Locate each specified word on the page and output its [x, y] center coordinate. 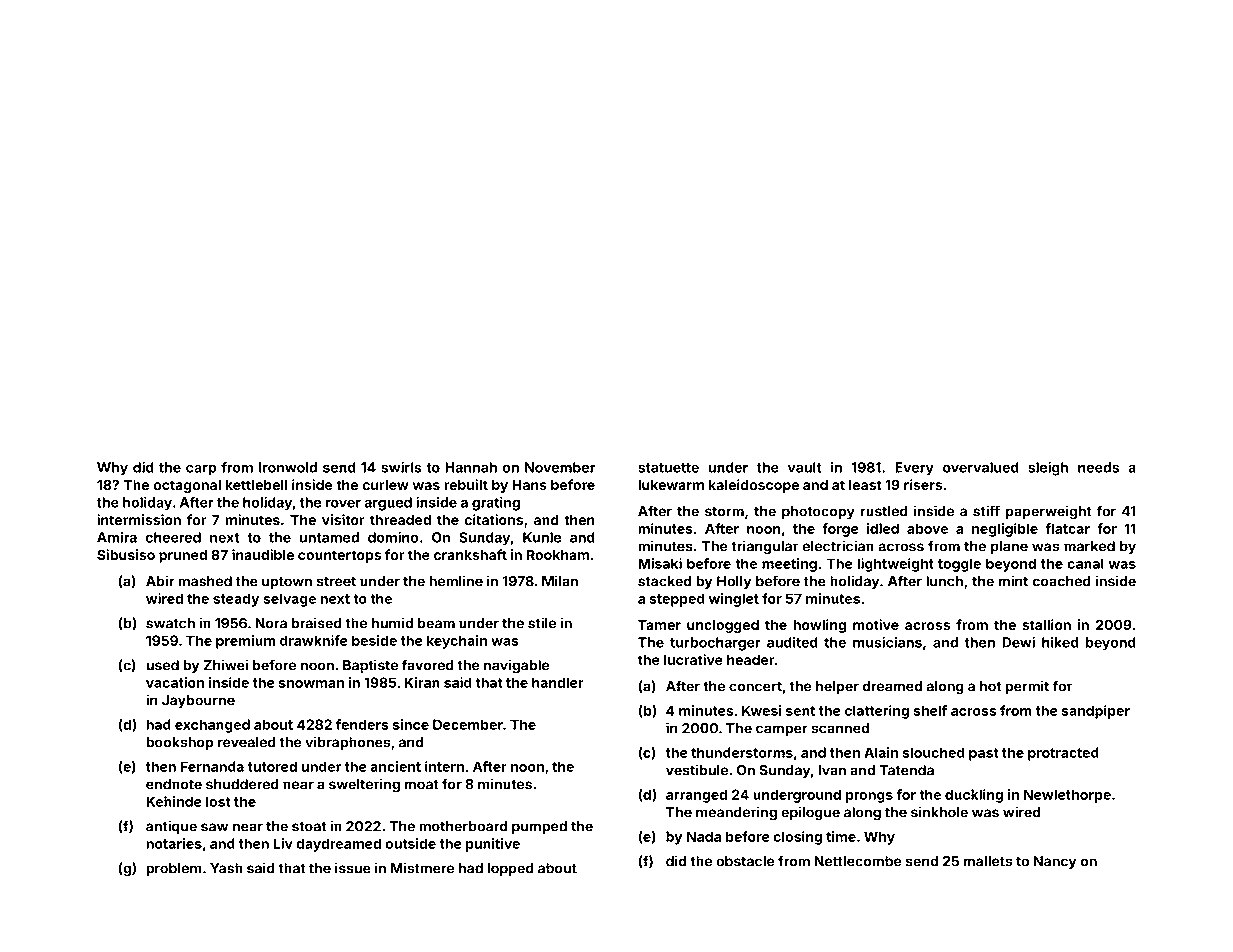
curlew [385, 485]
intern [444, 766]
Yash [226, 868]
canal [1085, 563]
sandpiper [1096, 712]
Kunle [542, 537]
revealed [247, 742]
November [560, 467]
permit [1027, 687]
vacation [175, 682]
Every [914, 469]
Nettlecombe [858, 861]
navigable [517, 666]
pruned [183, 556]
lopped [511, 869]
